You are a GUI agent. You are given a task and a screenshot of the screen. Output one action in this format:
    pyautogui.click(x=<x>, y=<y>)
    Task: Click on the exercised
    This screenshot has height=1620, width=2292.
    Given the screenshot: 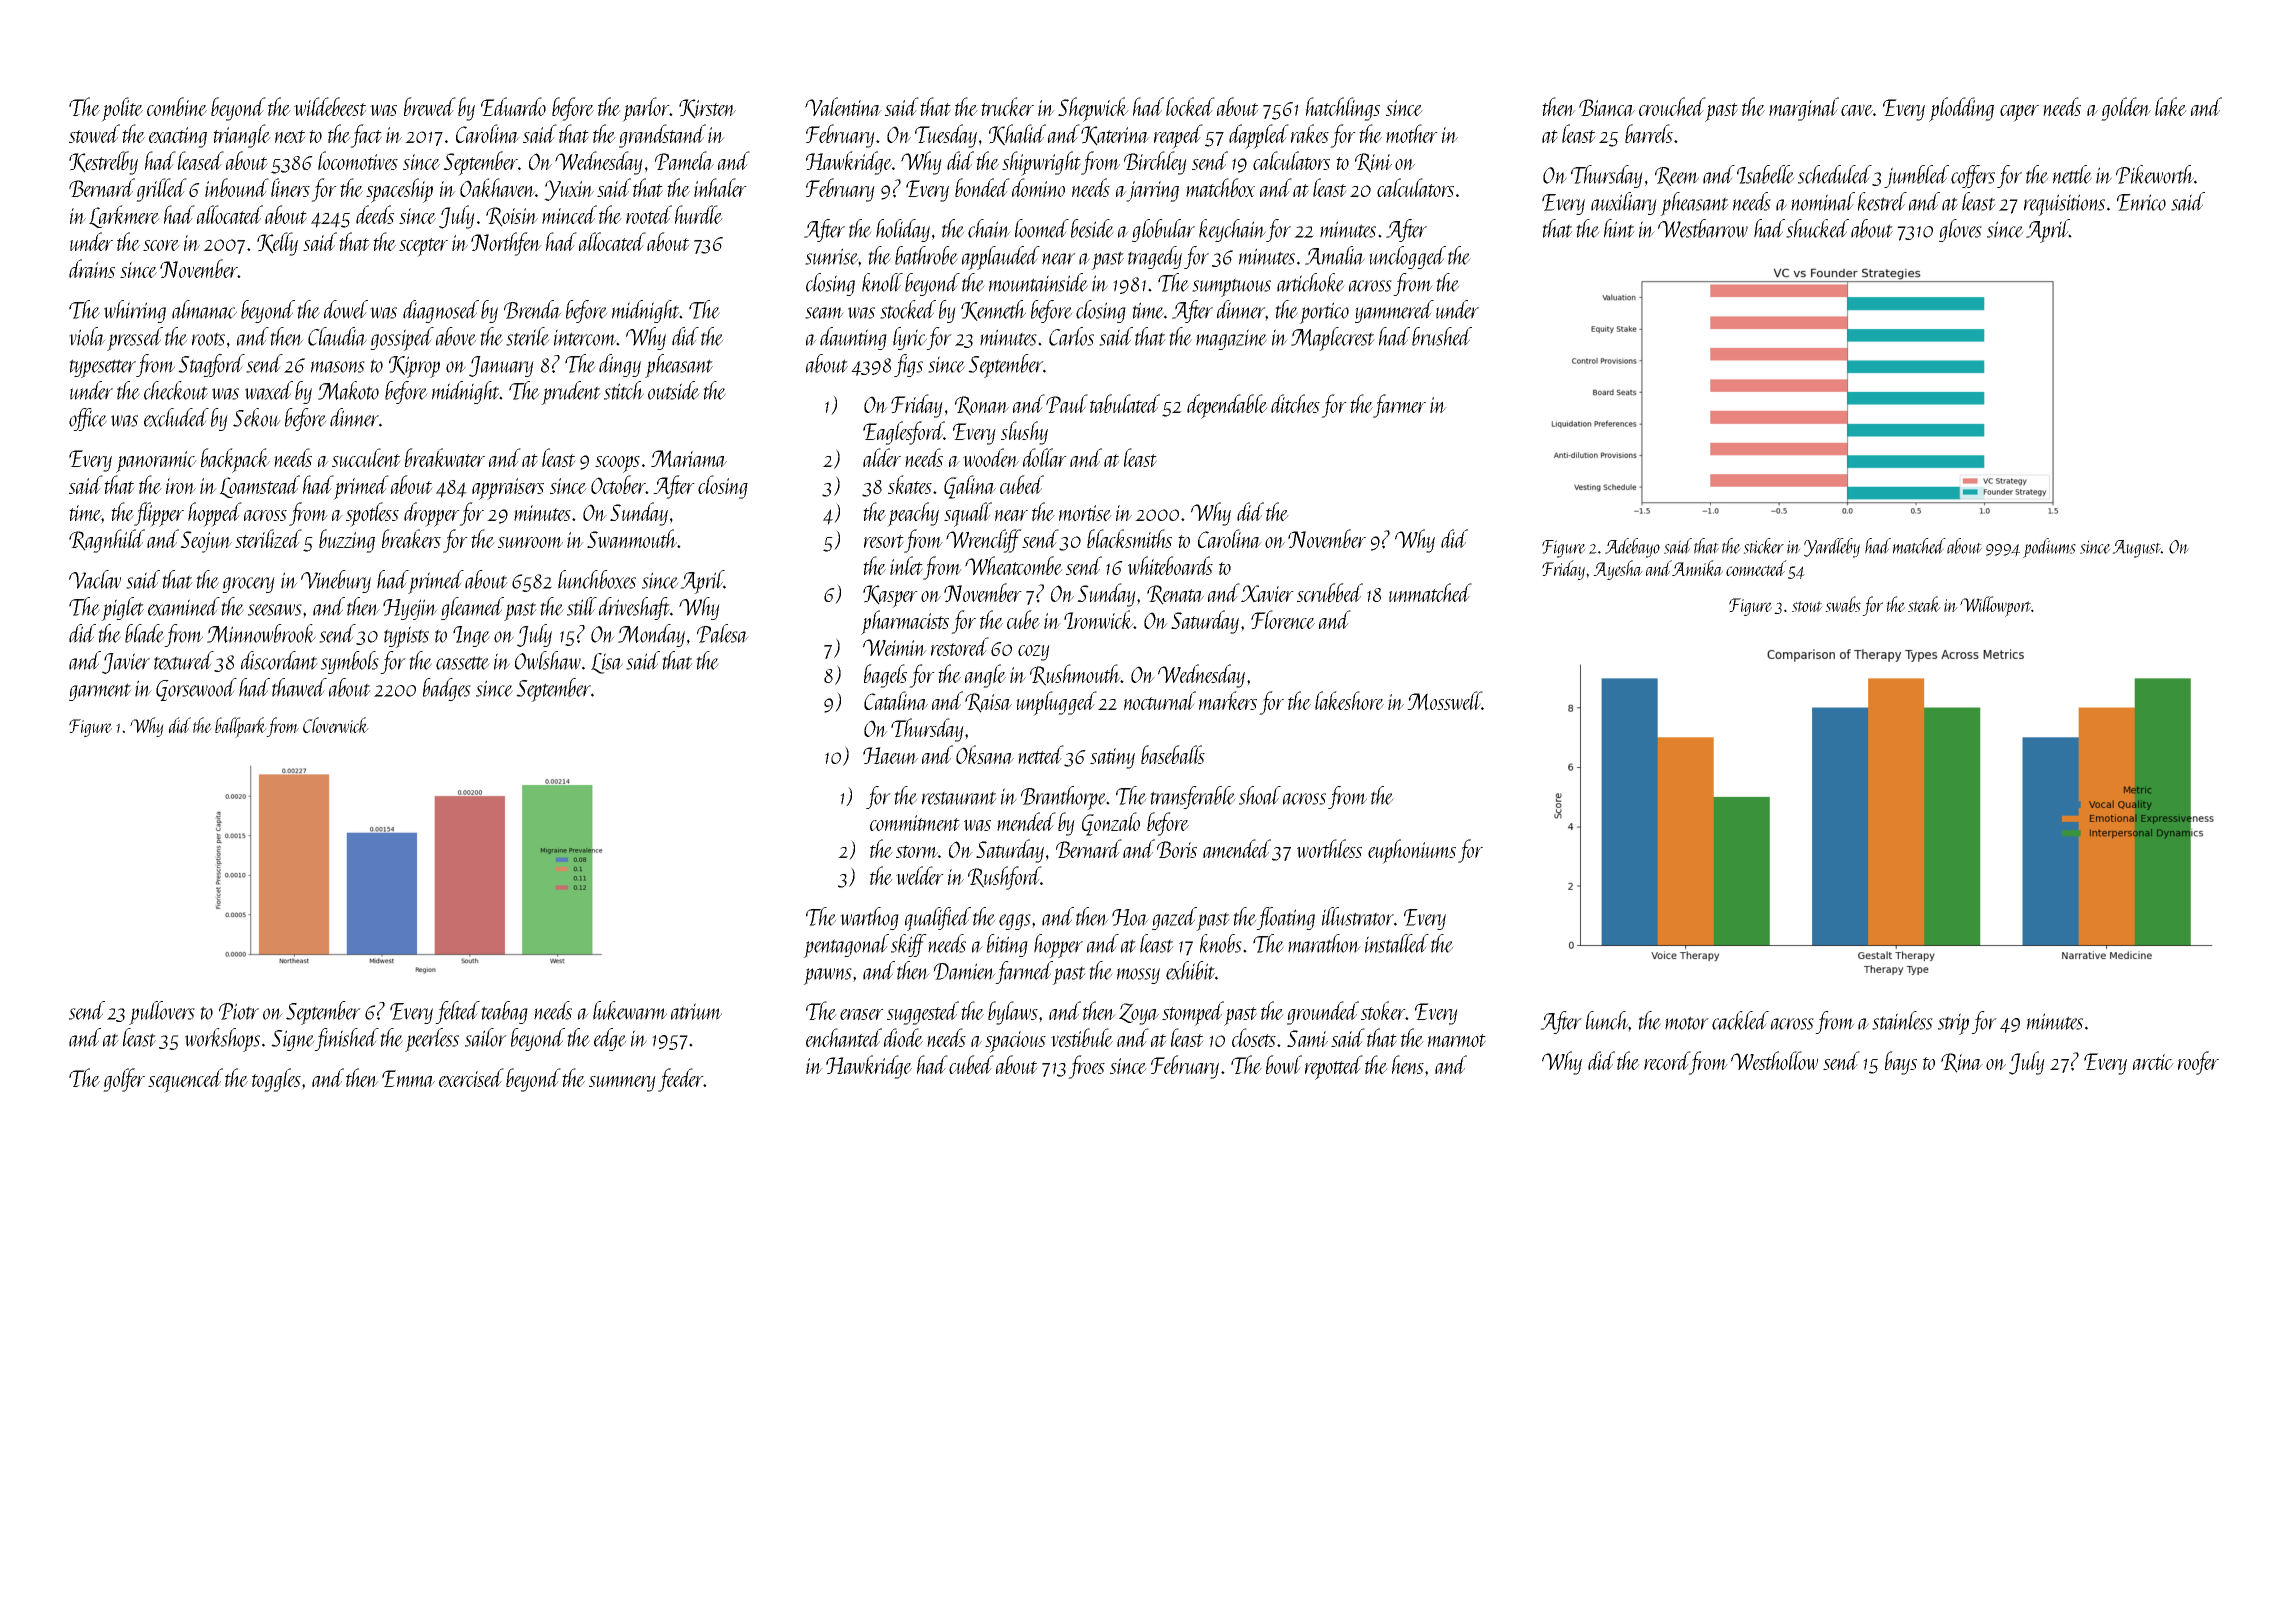 What is the action you would take?
    pyautogui.click(x=471, y=1077)
